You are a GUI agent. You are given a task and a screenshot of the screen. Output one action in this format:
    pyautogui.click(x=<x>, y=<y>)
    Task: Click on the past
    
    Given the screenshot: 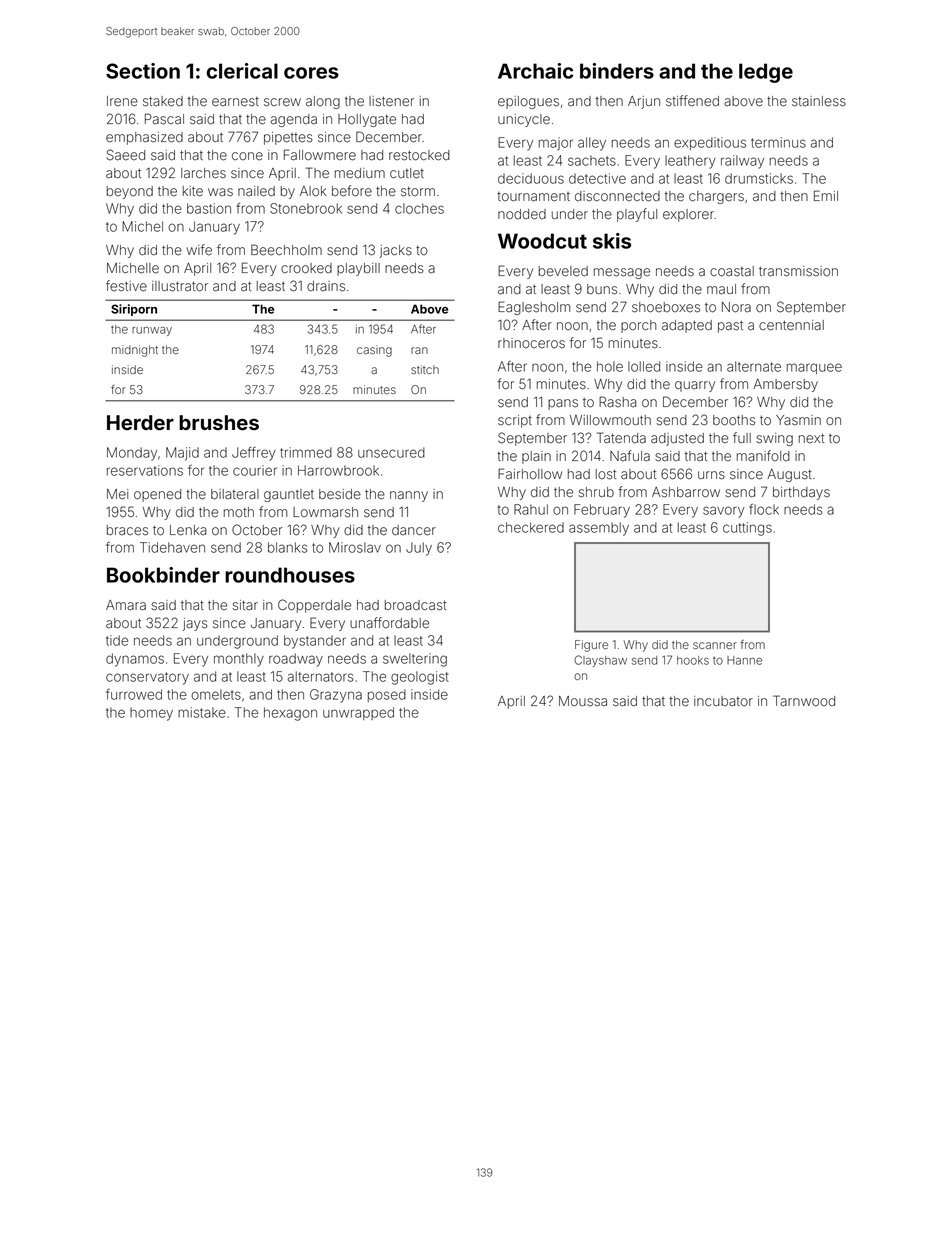 What is the action you would take?
    pyautogui.click(x=730, y=326)
